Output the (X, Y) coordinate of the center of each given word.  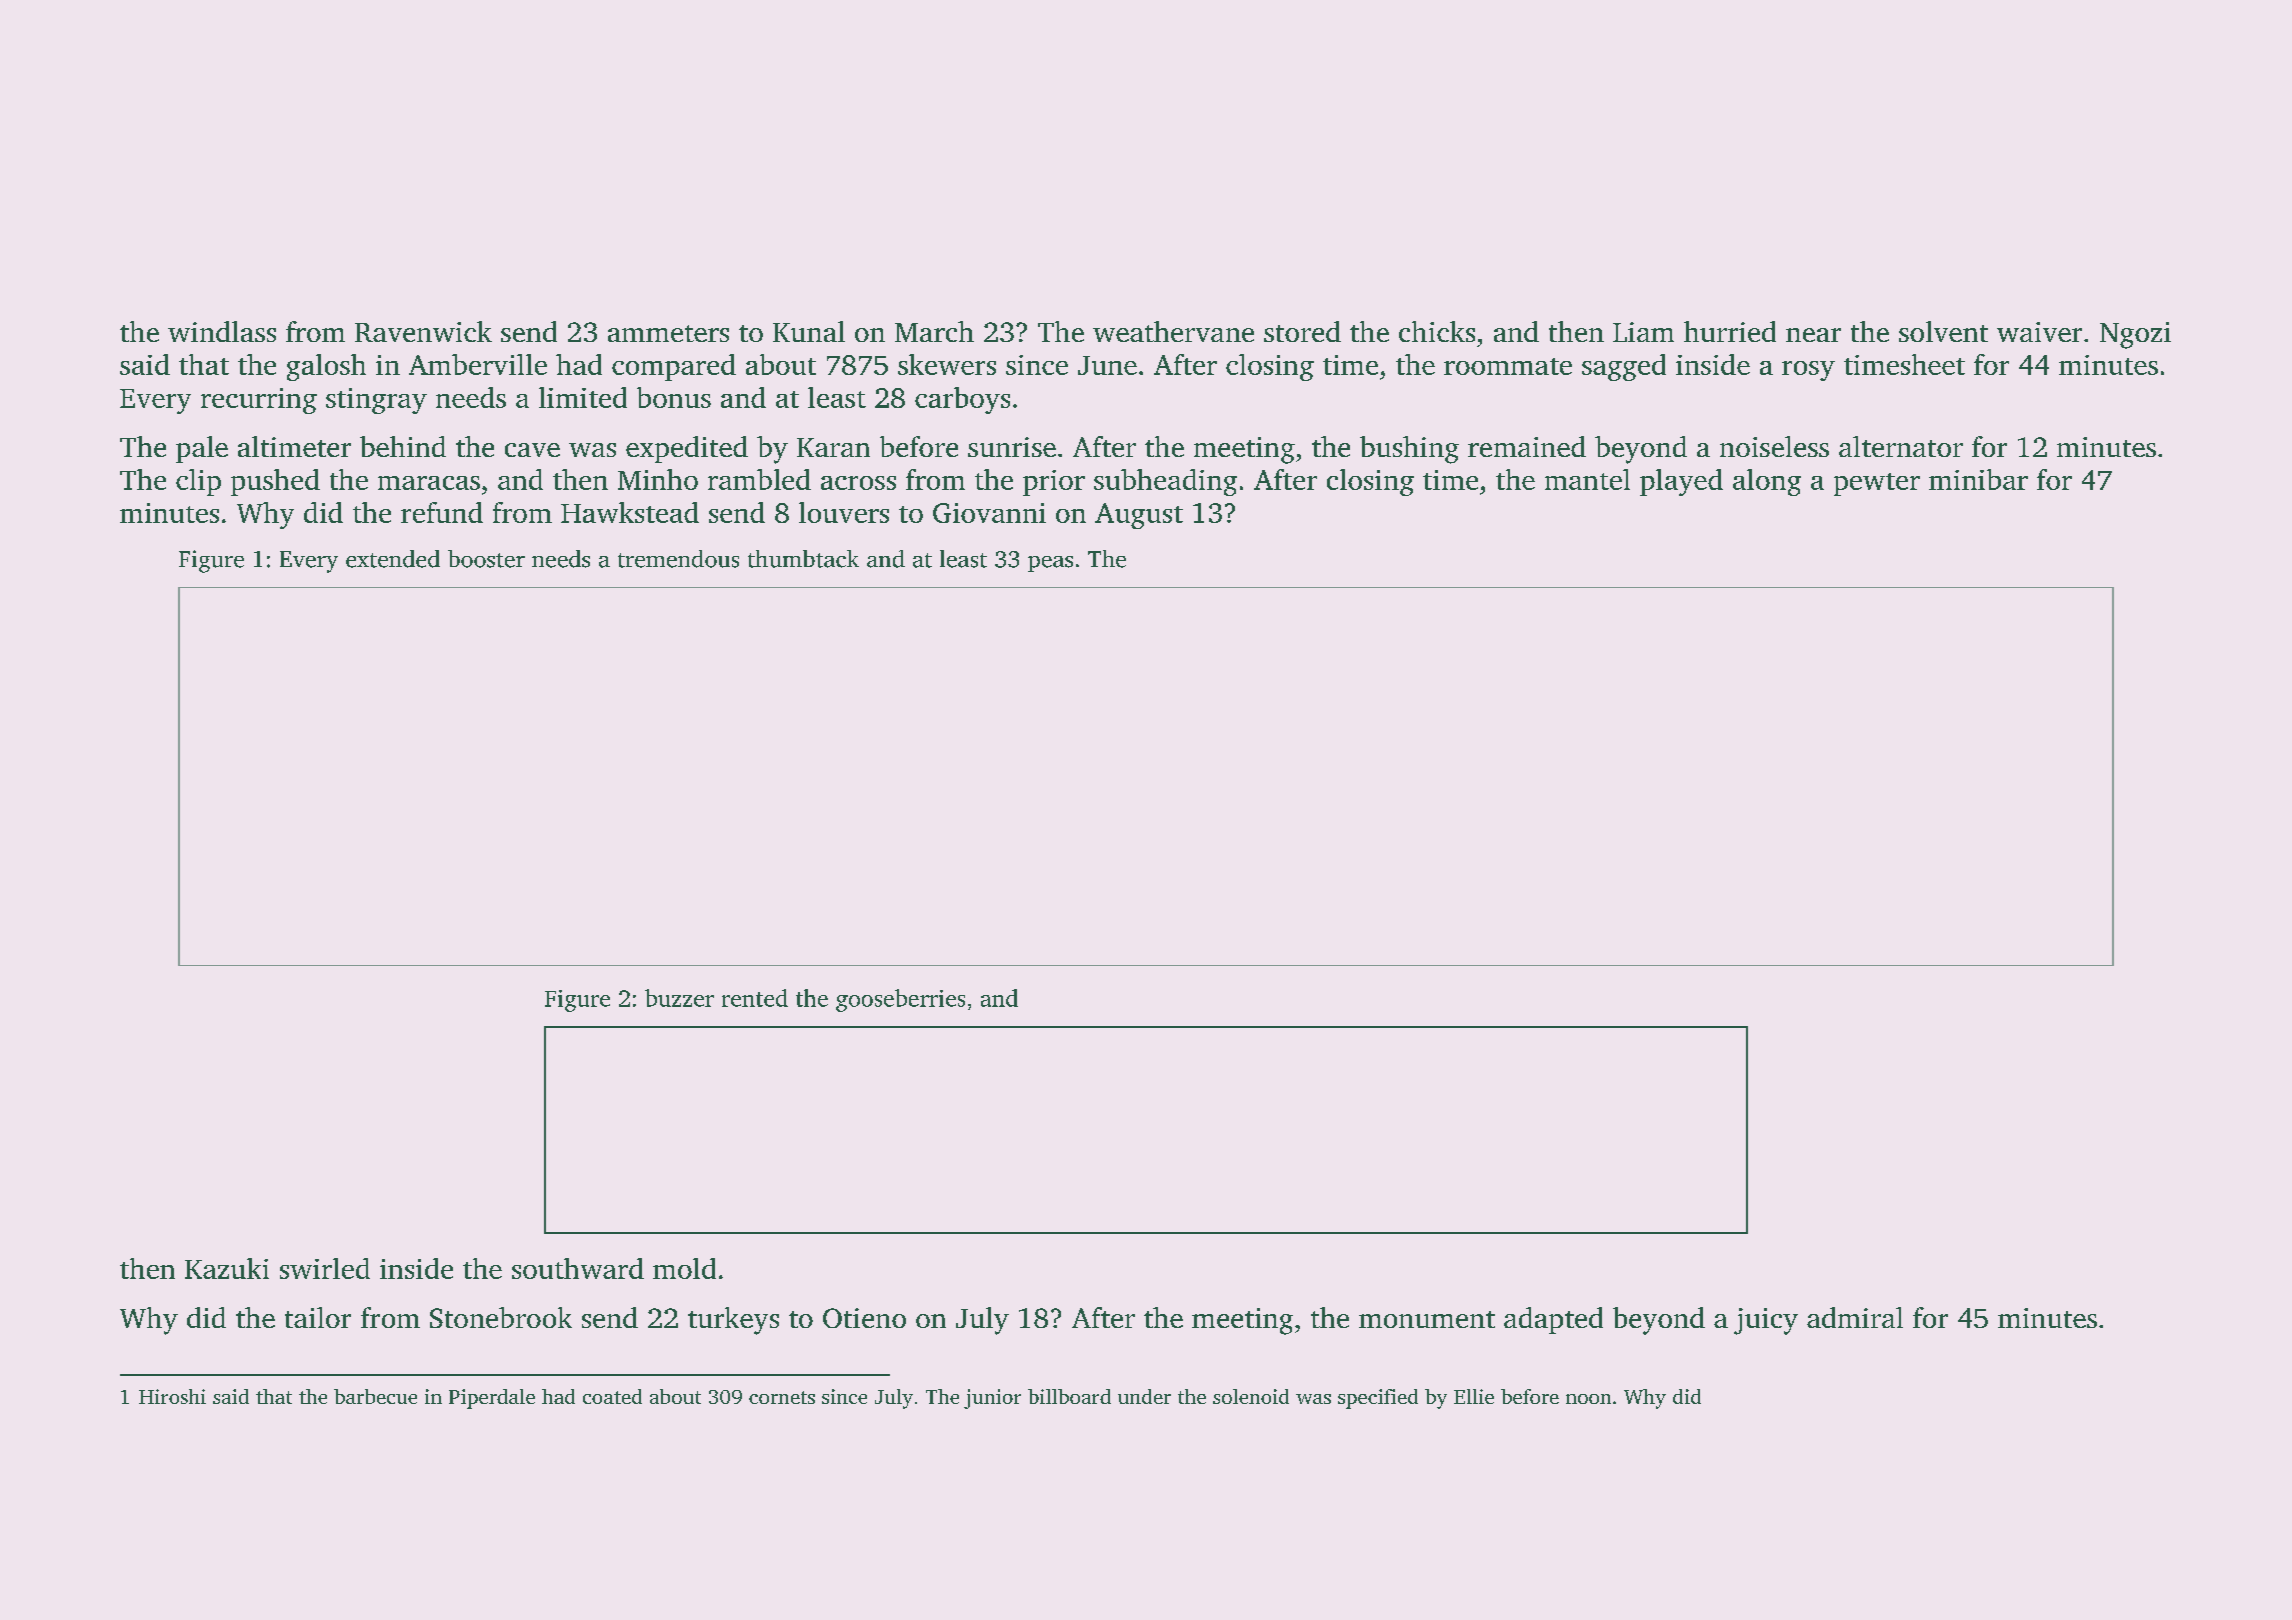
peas (1050, 564)
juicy (1766, 1321)
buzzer (679, 998)
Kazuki (227, 1268)
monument (1427, 1319)
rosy (1808, 371)
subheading (1165, 482)
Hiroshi (172, 1396)
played (1681, 482)
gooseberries (900, 1000)
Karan (833, 447)
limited (583, 397)
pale (202, 449)
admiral (1855, 1317)
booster (486, 559)
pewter (1877, 484)
